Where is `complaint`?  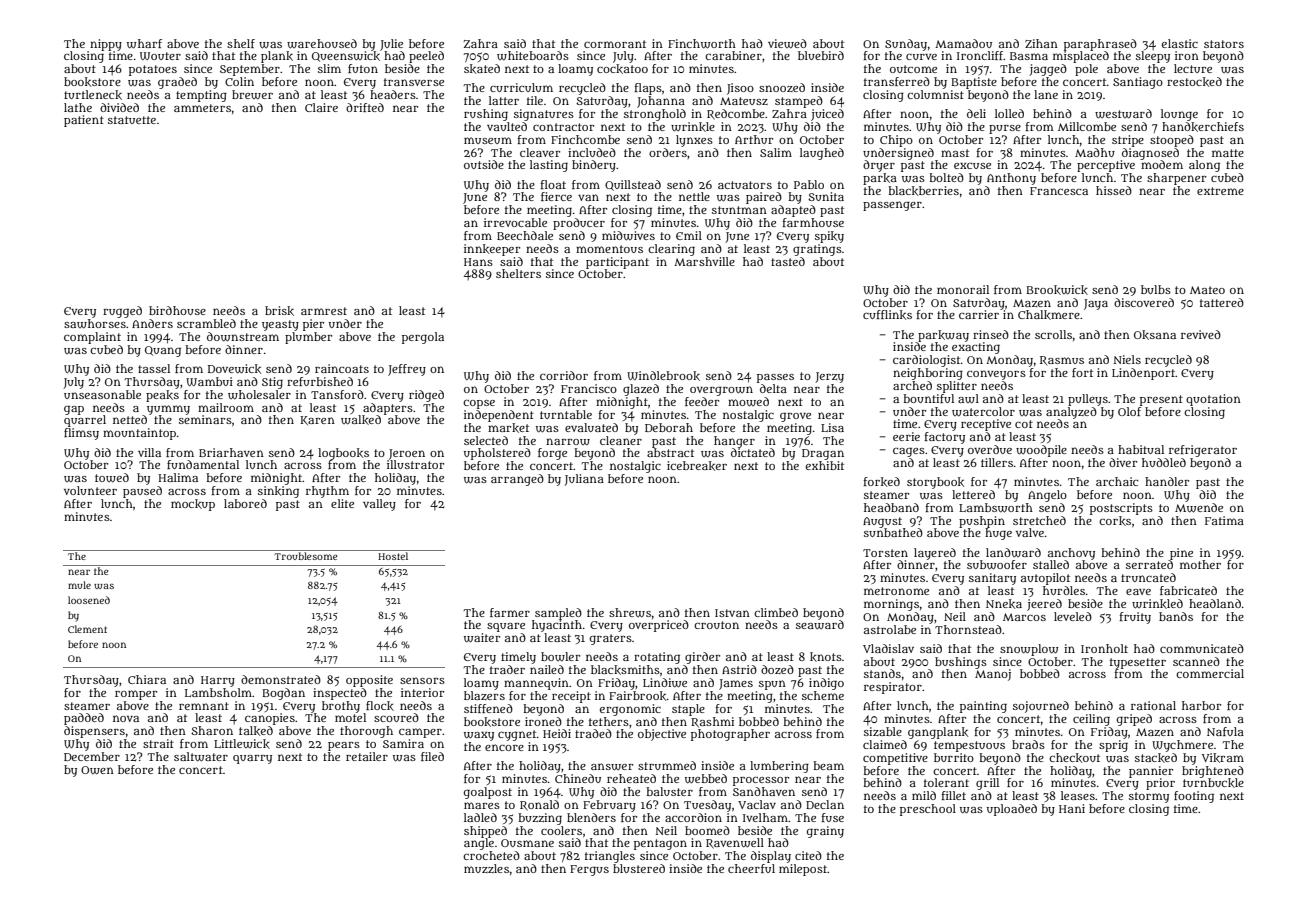
complaint is located at coordinates (92, 338).
